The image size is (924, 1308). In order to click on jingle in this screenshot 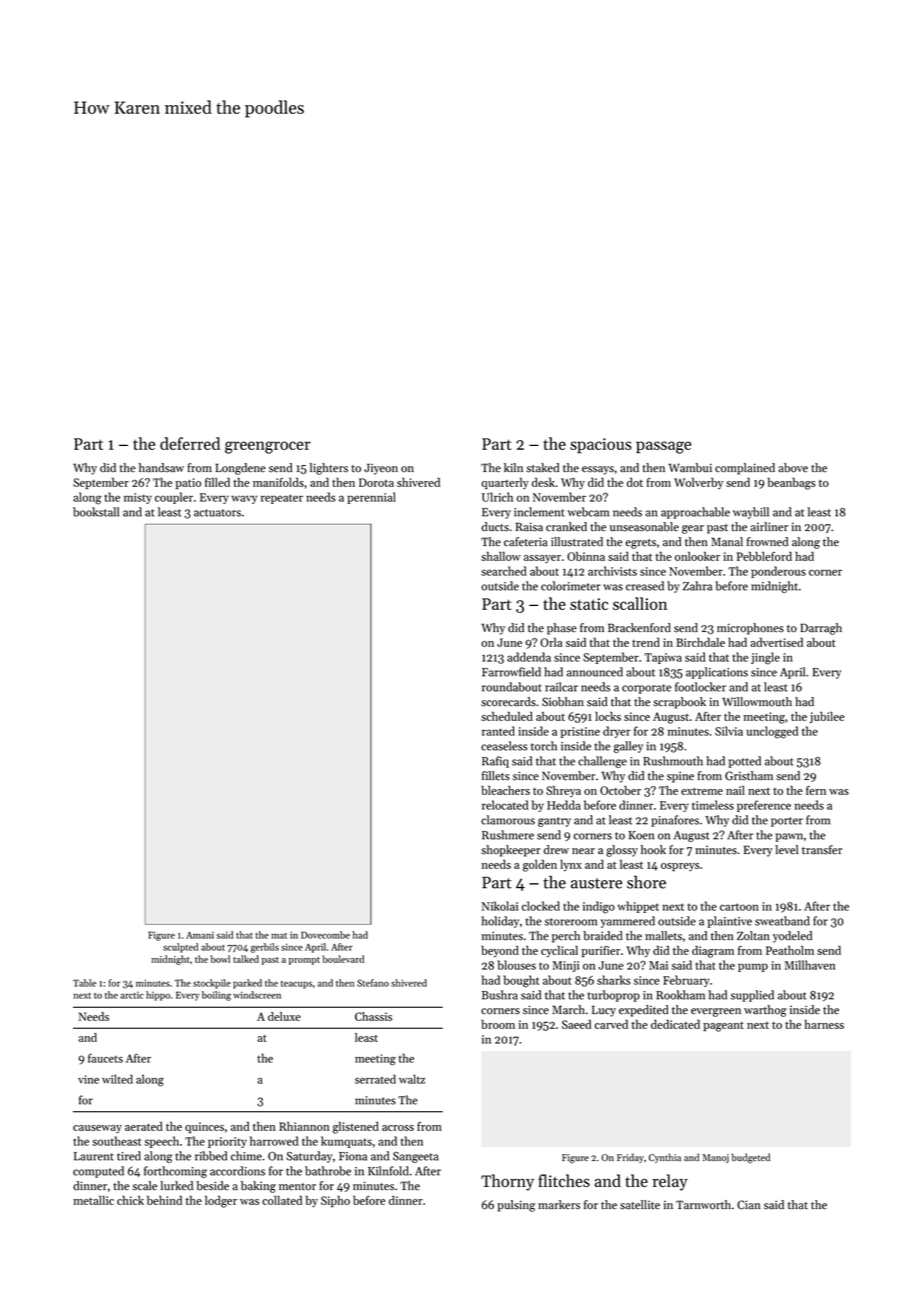, I will do `click(765, 658)`.
